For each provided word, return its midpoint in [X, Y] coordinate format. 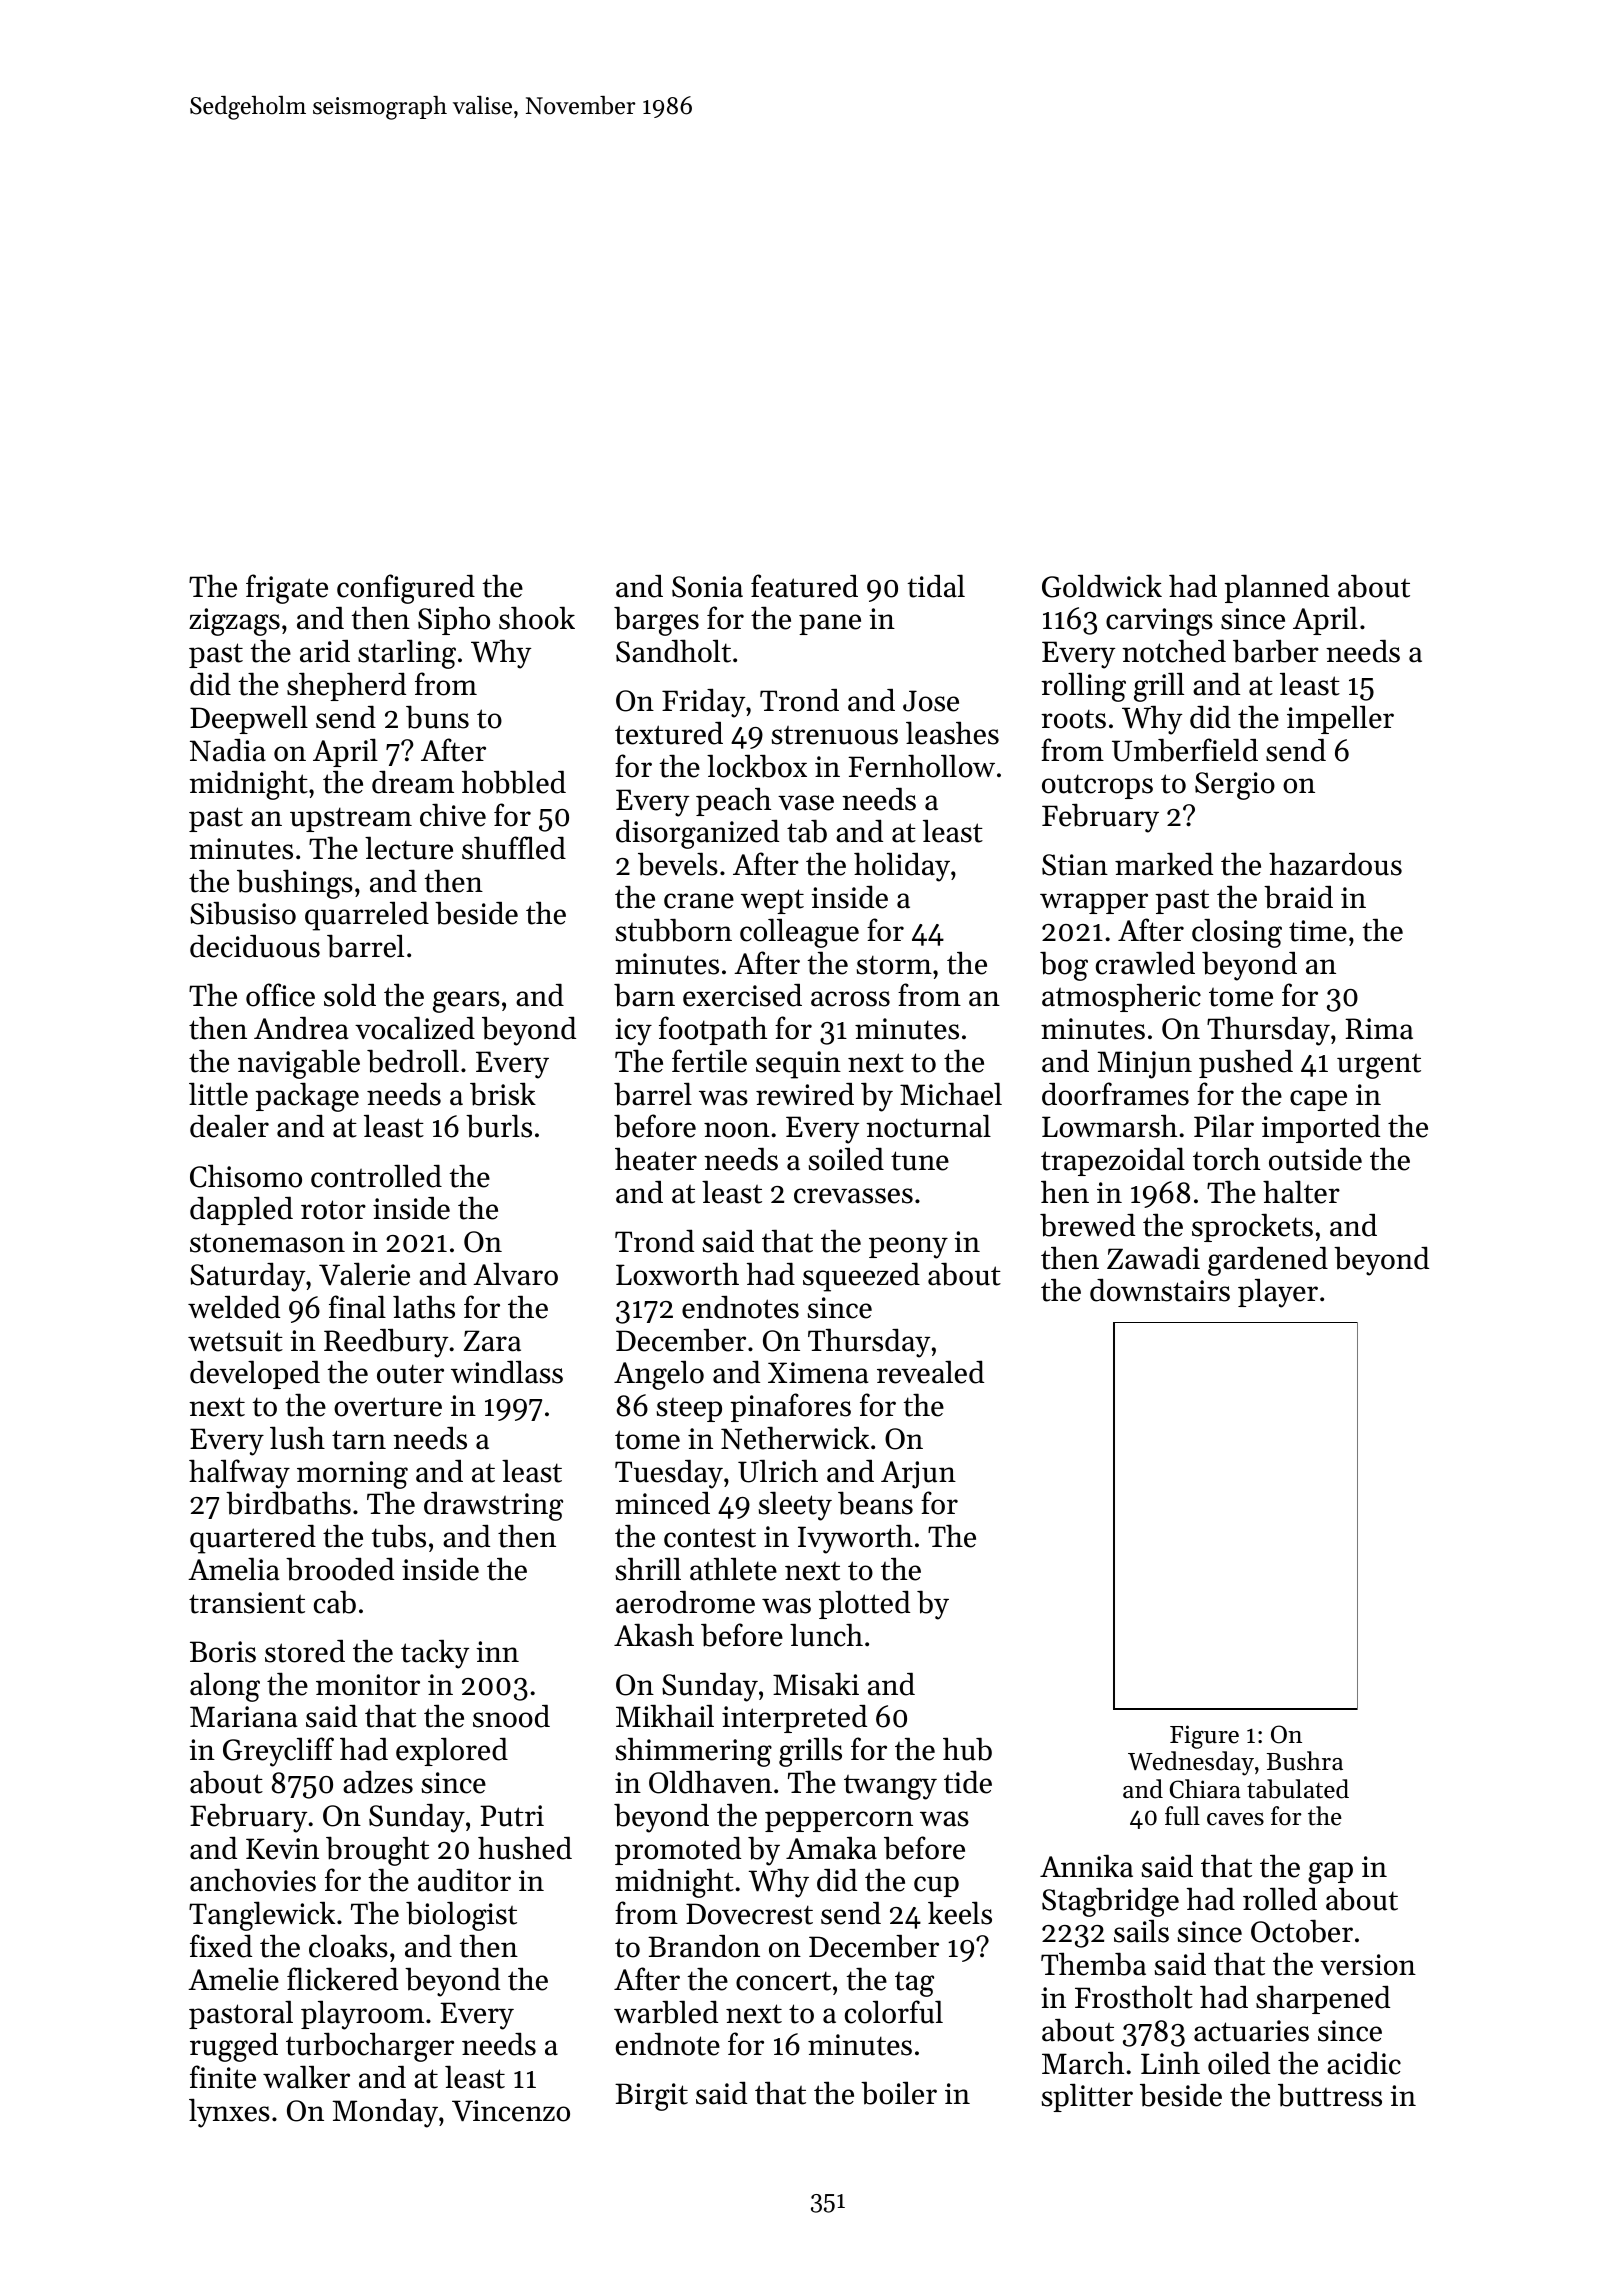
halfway [239, 1474]
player [1278, 1293]
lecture [409, 848]
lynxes [229, 2113]
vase [806, 803]
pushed [1246, 1063]
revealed [930, 1372]
